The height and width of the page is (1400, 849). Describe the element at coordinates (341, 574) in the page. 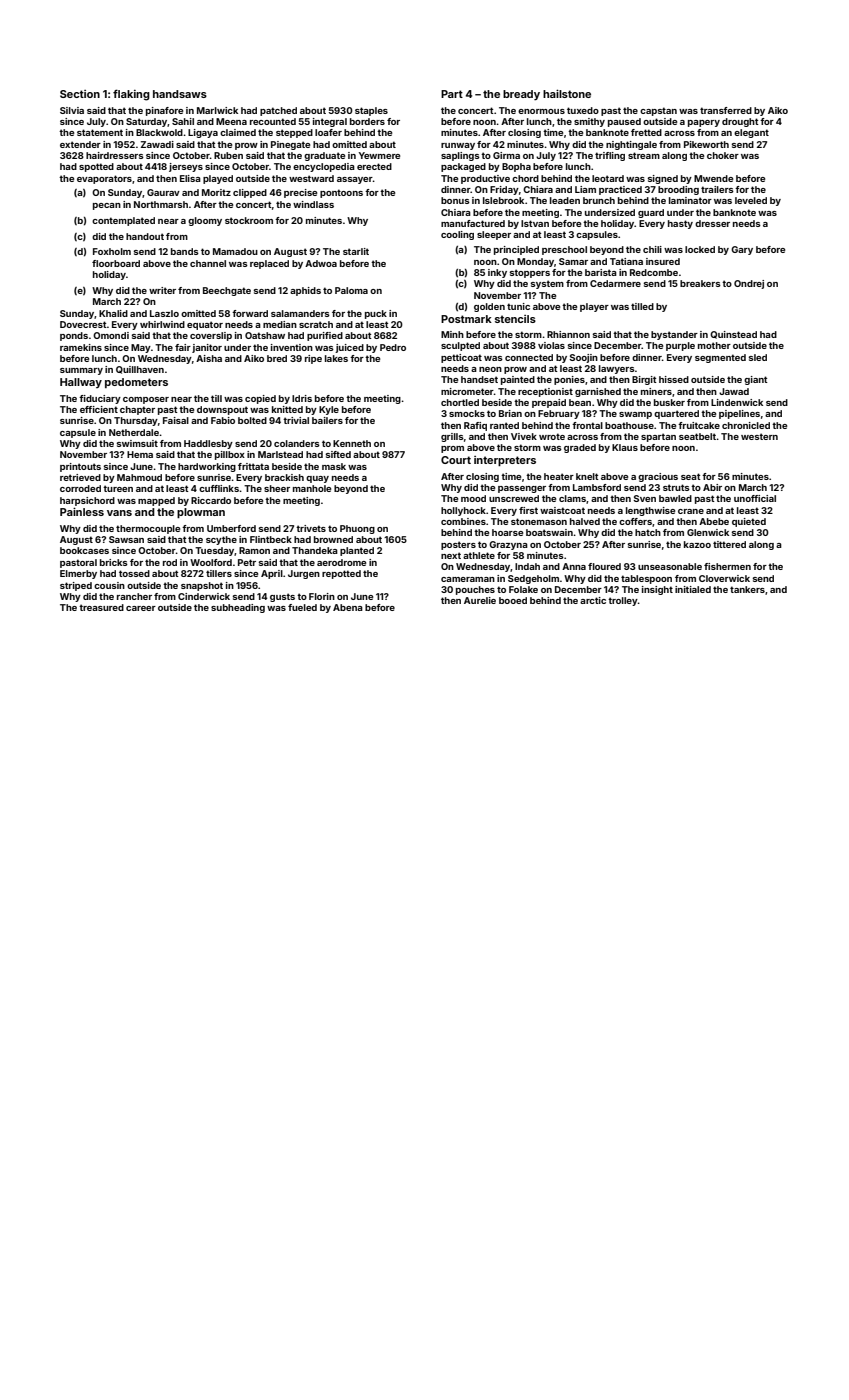

I see `repotted` at that location.
